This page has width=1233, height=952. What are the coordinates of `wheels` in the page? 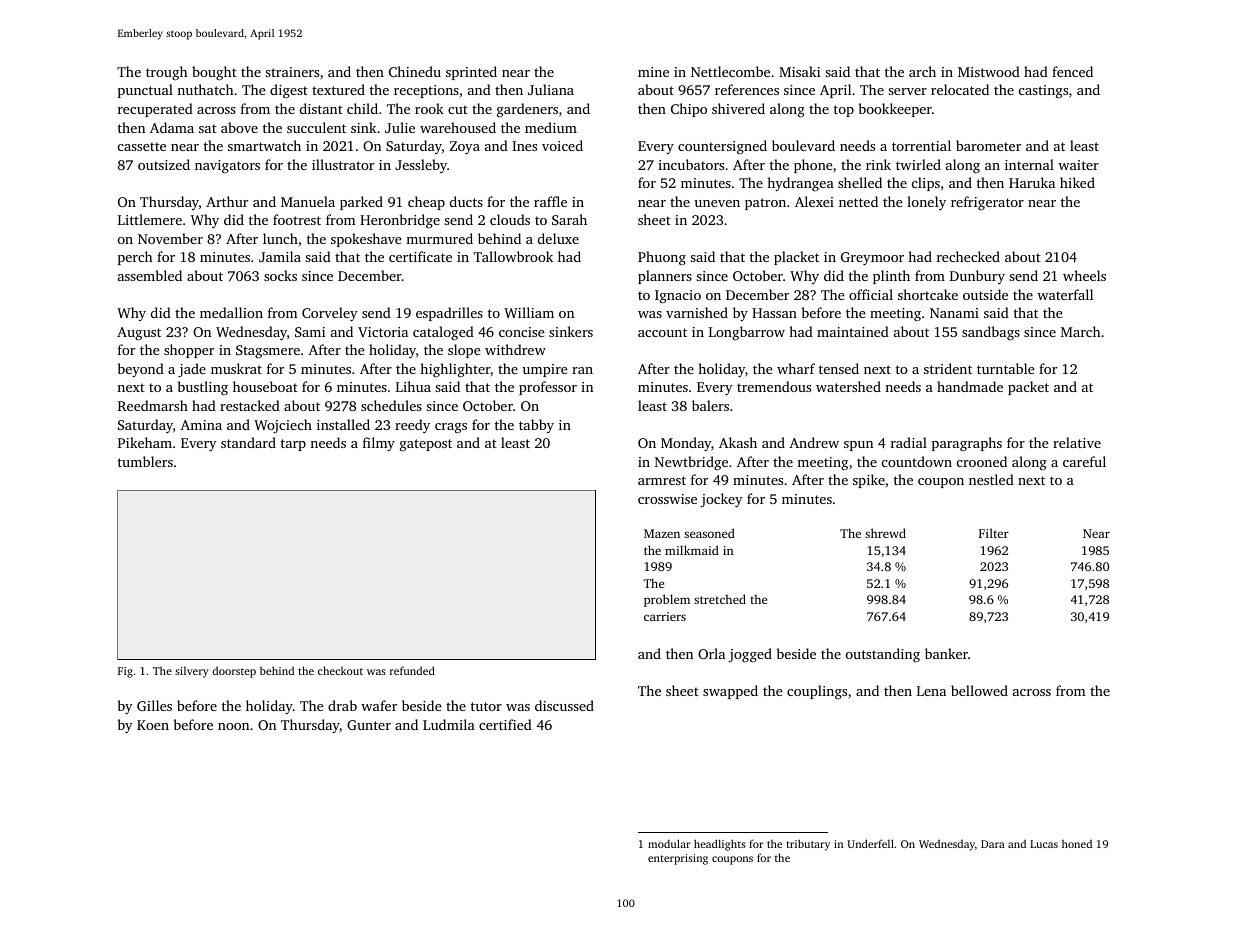 It's located at (1084, 275).
